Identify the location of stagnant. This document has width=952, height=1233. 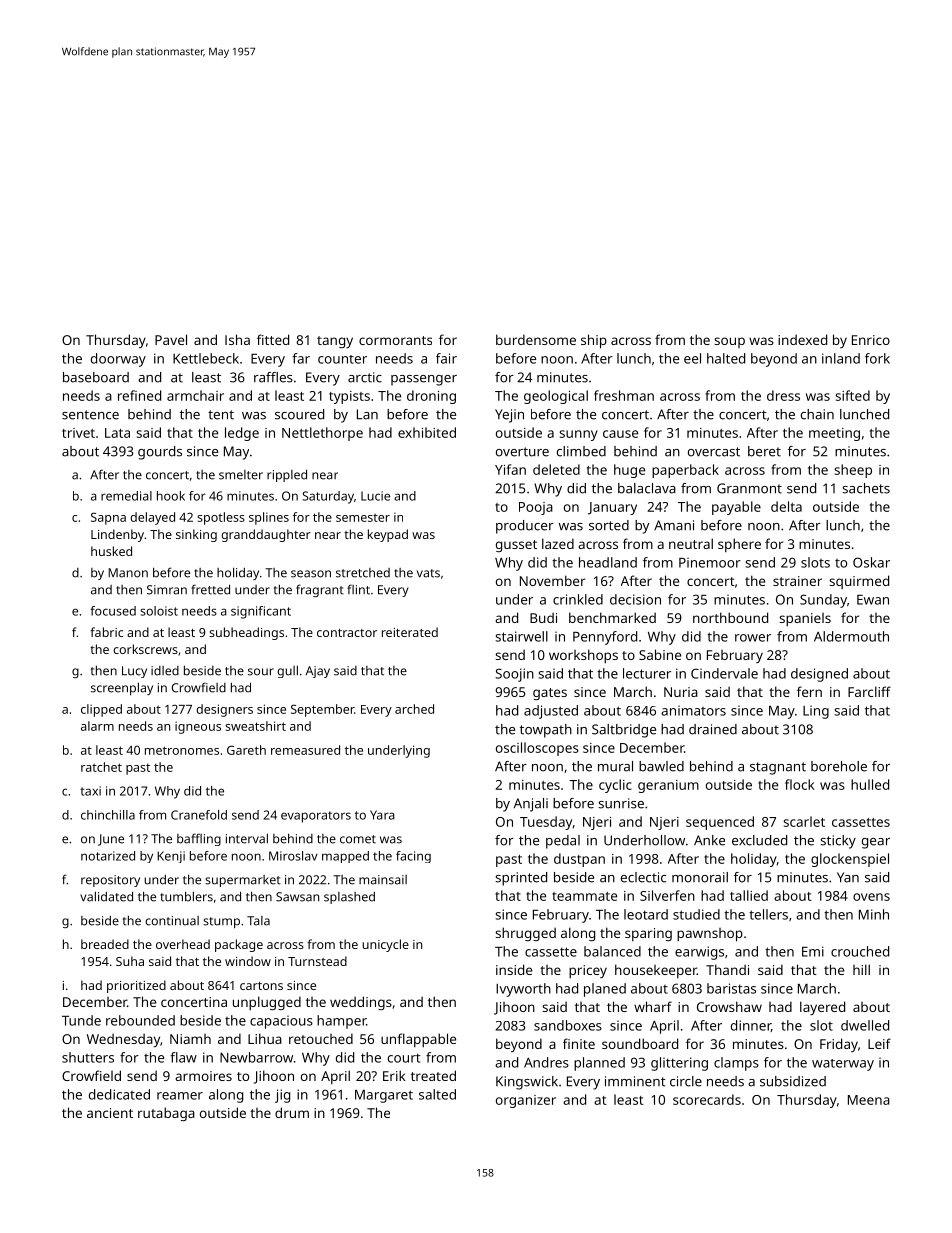
(778, 768).
